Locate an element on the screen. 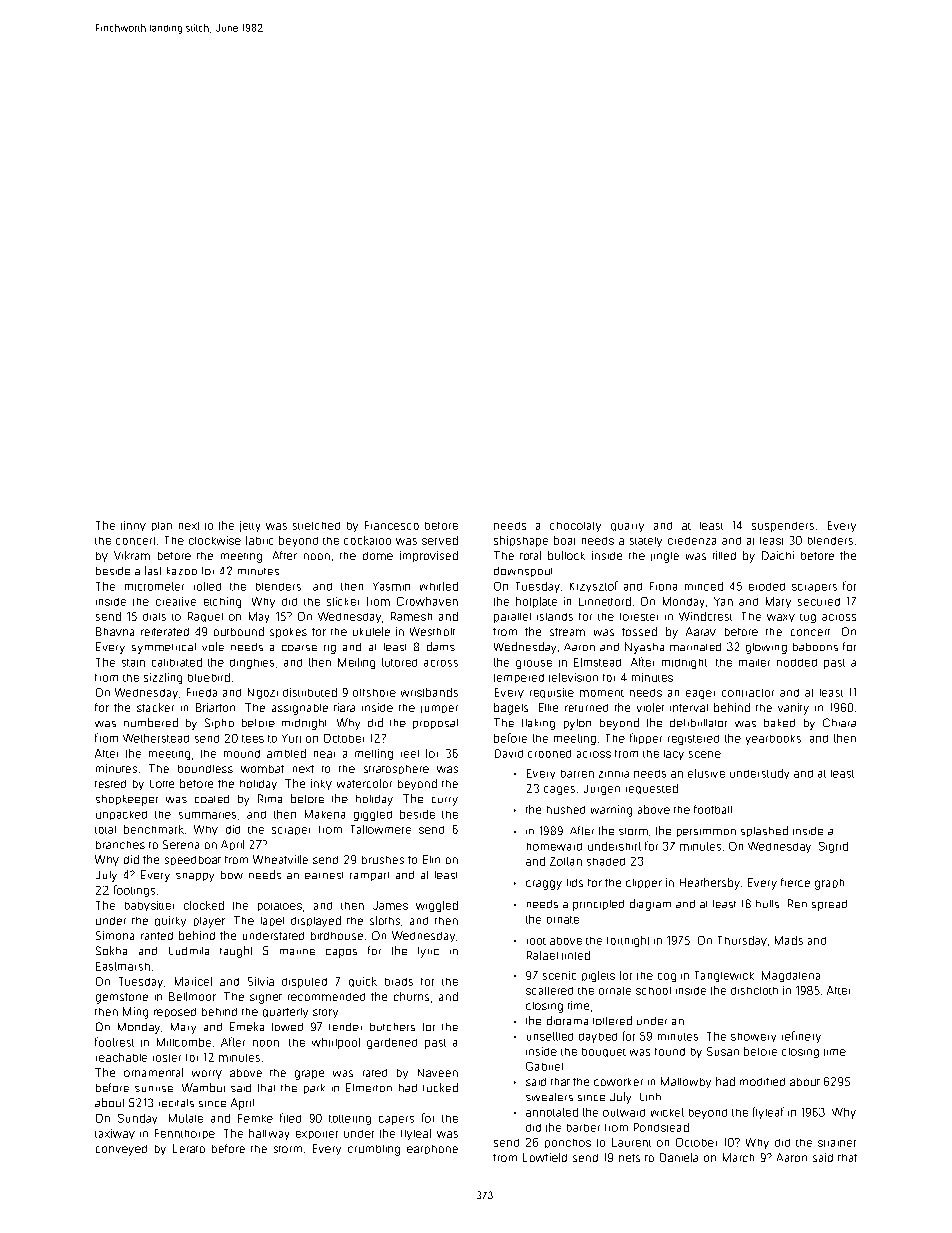 Image resolution: width=952 pixels, height=1233 pixels. chocolaty is located at coordinates (575, 527).
